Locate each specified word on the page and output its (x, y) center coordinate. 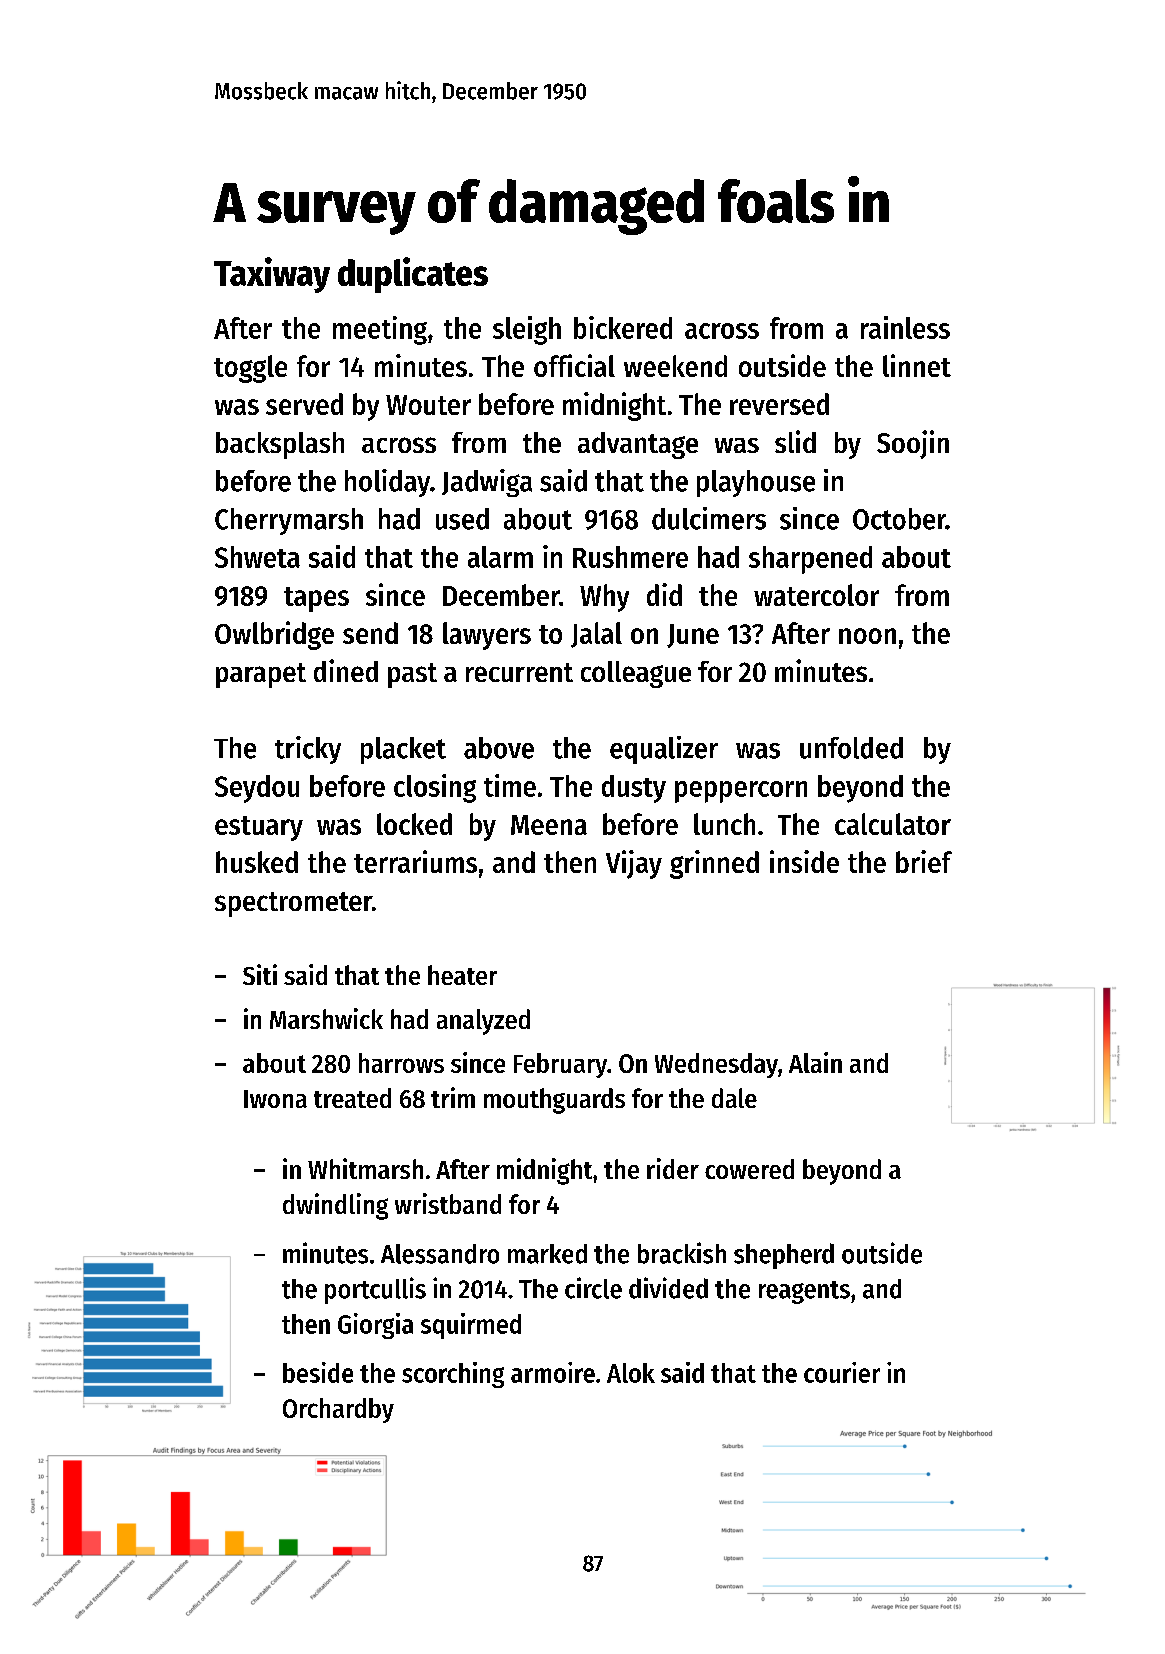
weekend (675, 366)
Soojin (913, 444)
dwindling (335, 1206)
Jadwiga (487, 483)
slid (795, 441)
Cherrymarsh (289, 521)
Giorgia (375, 1326)
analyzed (483, 1022)
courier (842, 1372)
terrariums (415, 861)
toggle (250, 369)
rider (673, 1168)
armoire (553, 1372)
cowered (749, 1169)
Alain (815, 1062)
